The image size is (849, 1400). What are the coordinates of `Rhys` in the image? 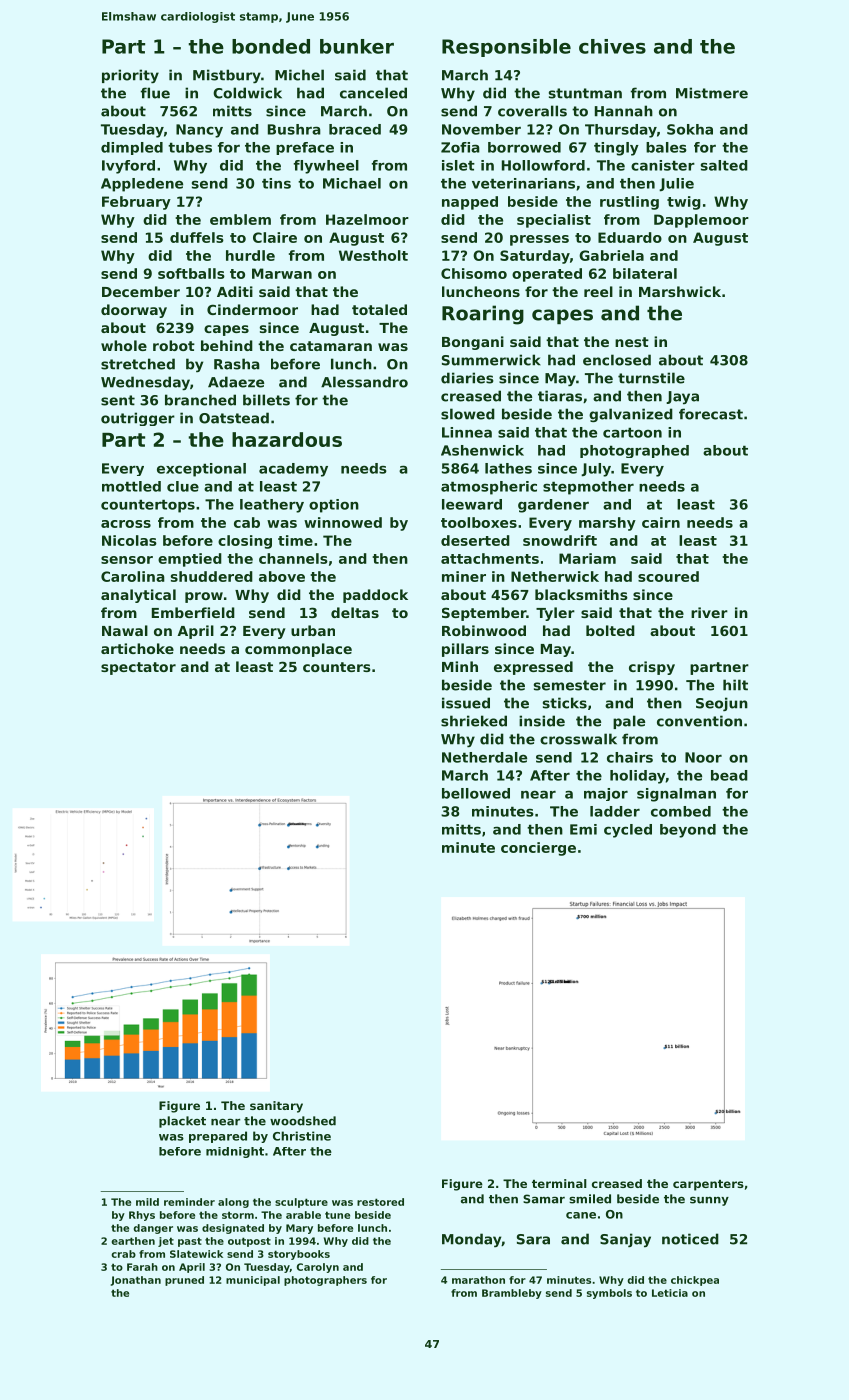 It's located at (142, 1216).
